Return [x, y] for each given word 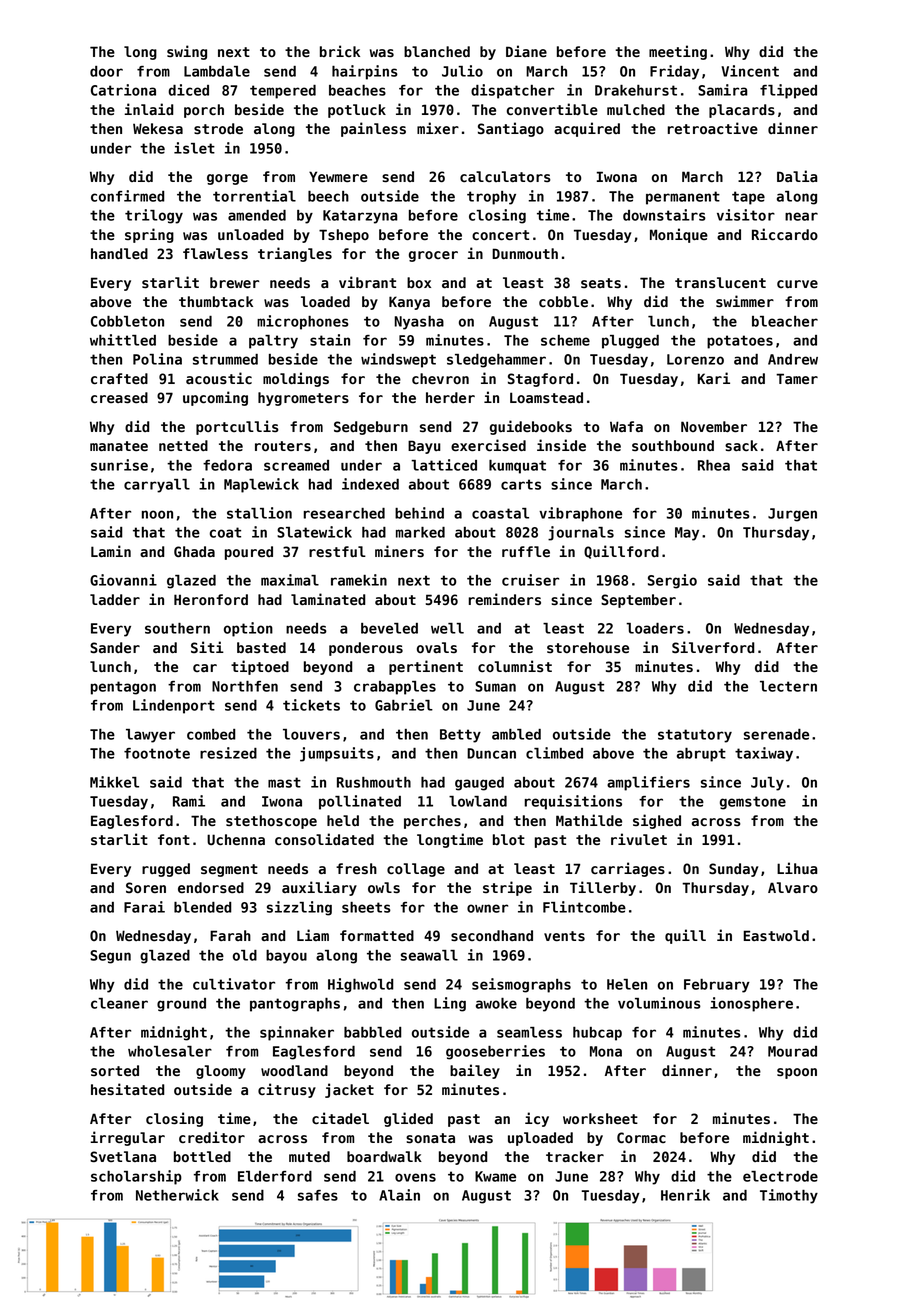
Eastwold [776, 936]
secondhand [492, 936]
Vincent [750, 71]
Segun [110, 957]
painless [373, 129]
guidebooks [531, 427]
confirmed [128, 196]
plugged [630, 342]
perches [432, 822]
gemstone [753, 803]
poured [249, 553]
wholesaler [170, 1051]
